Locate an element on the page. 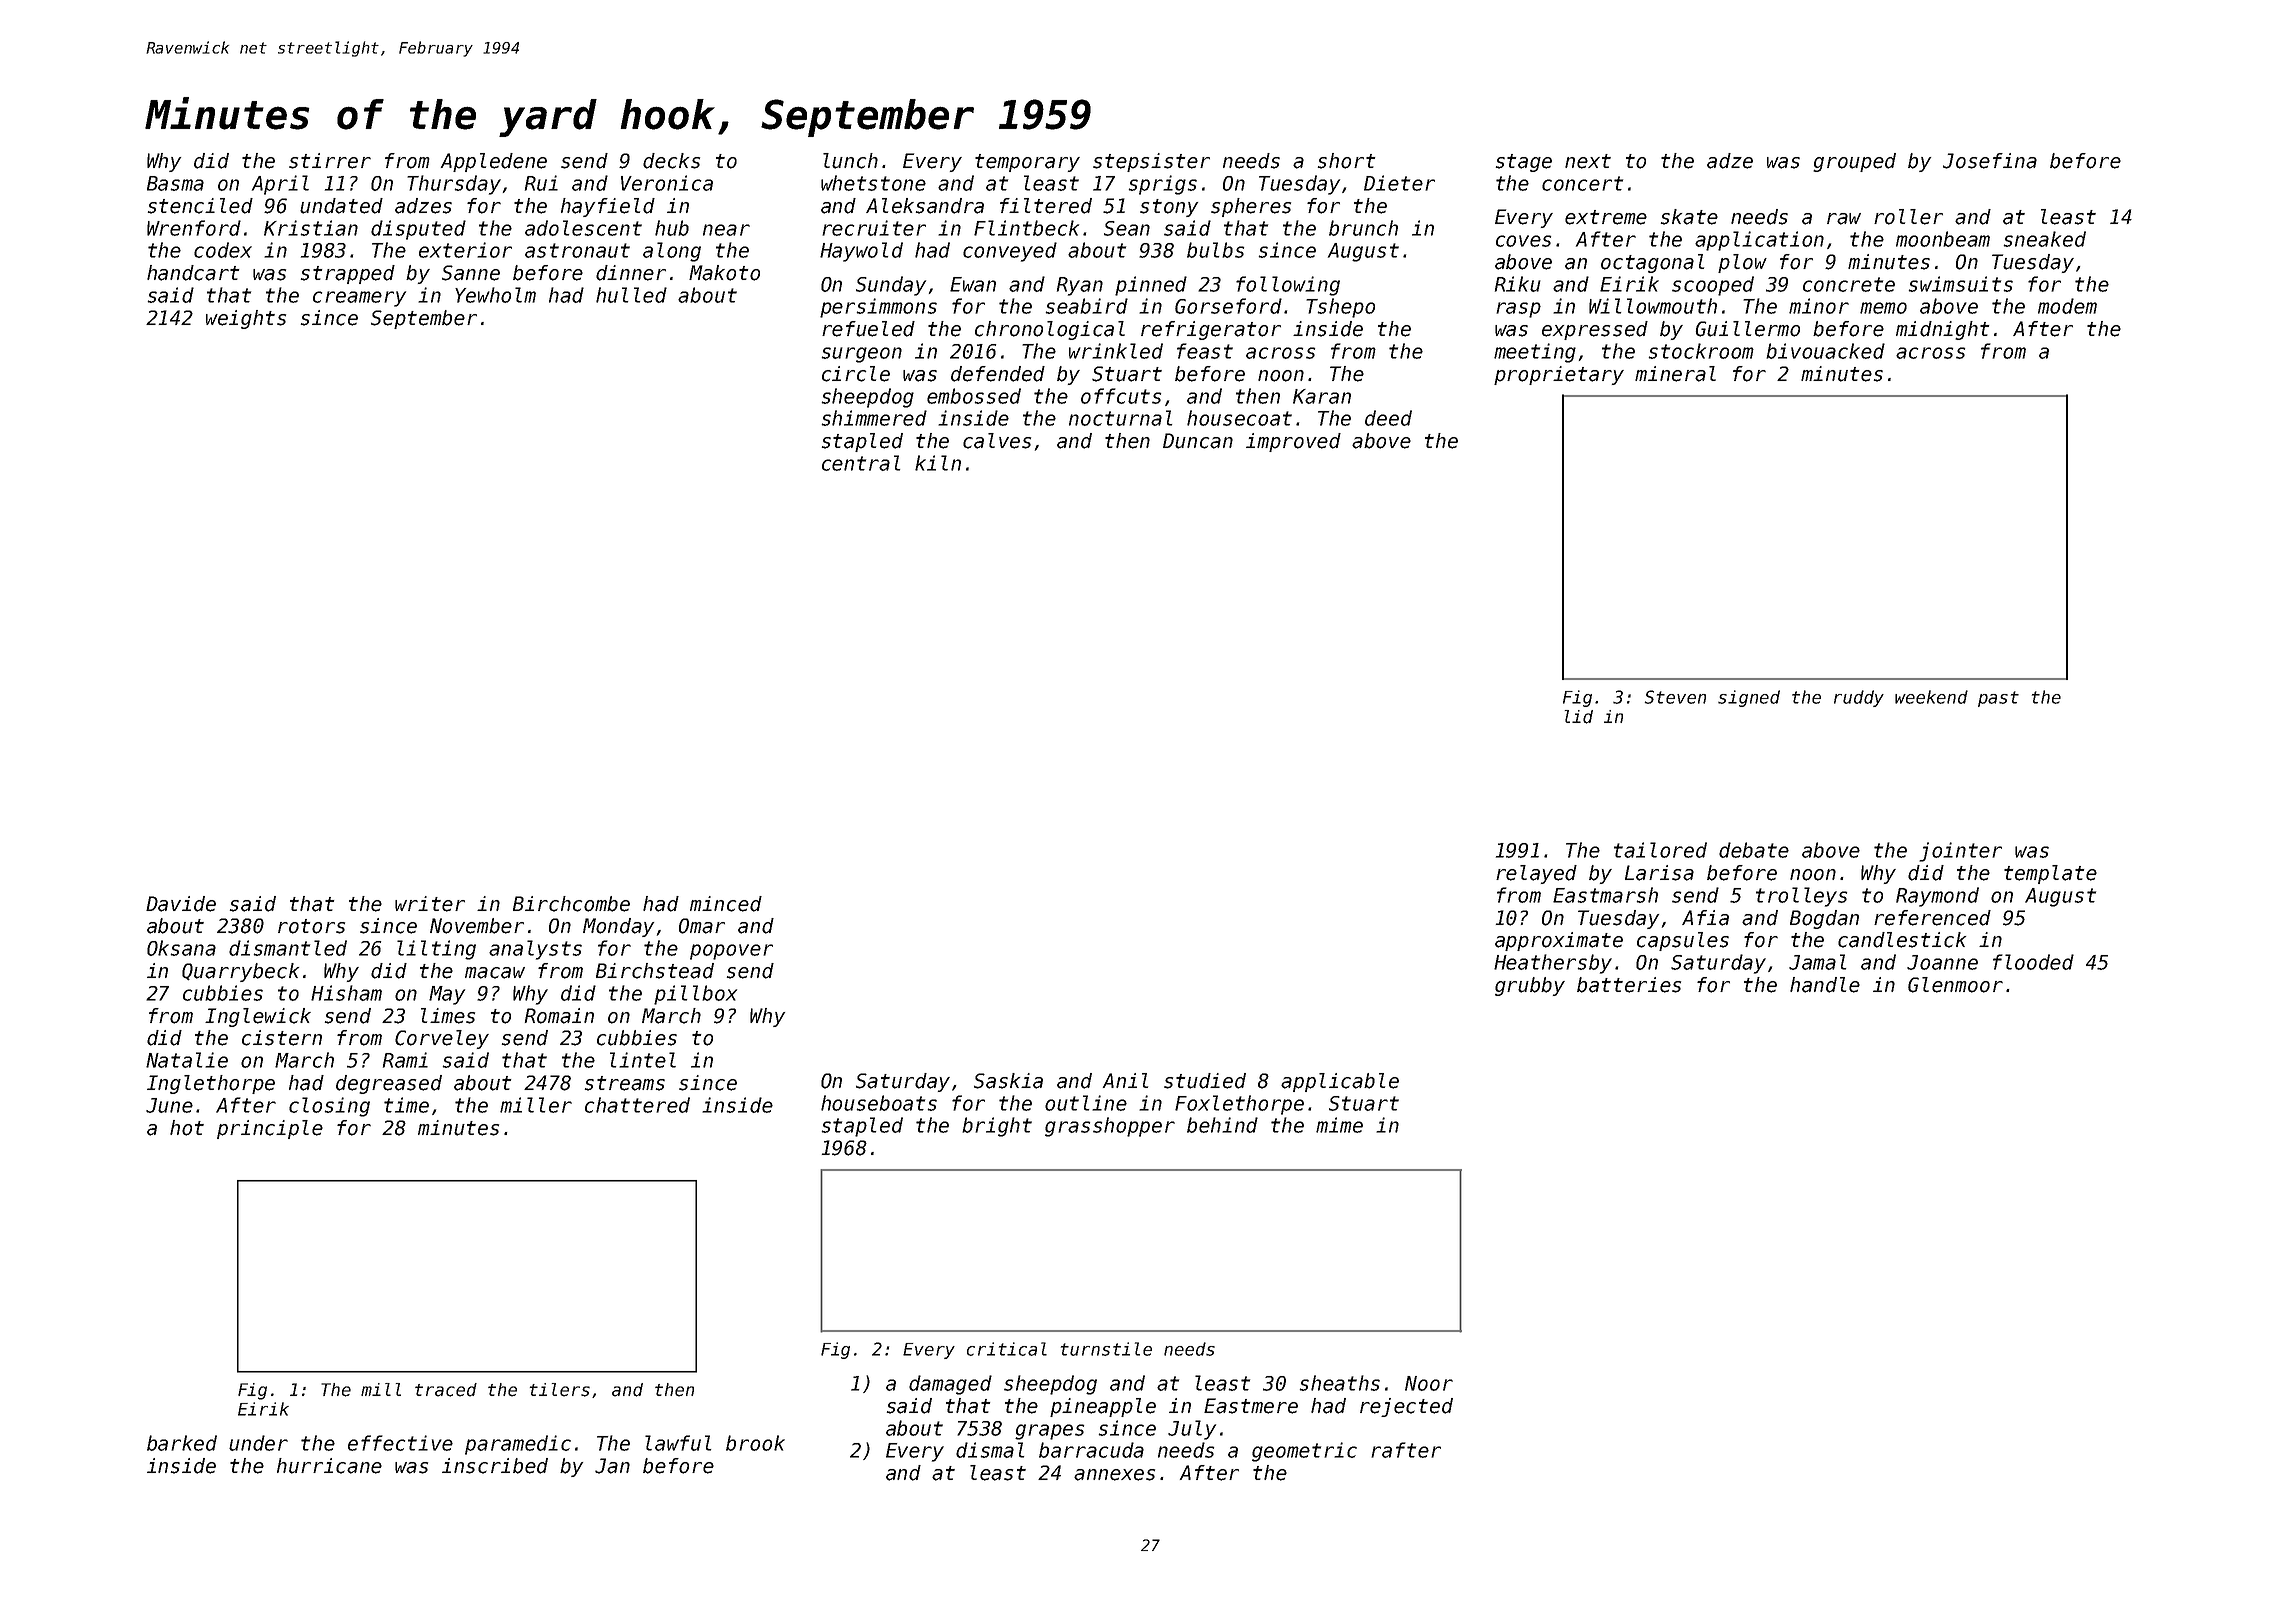 Image resolution: width=2282 pixels, height=1614 pixels. Glenmoor is located at coordinates (1955, 985).
